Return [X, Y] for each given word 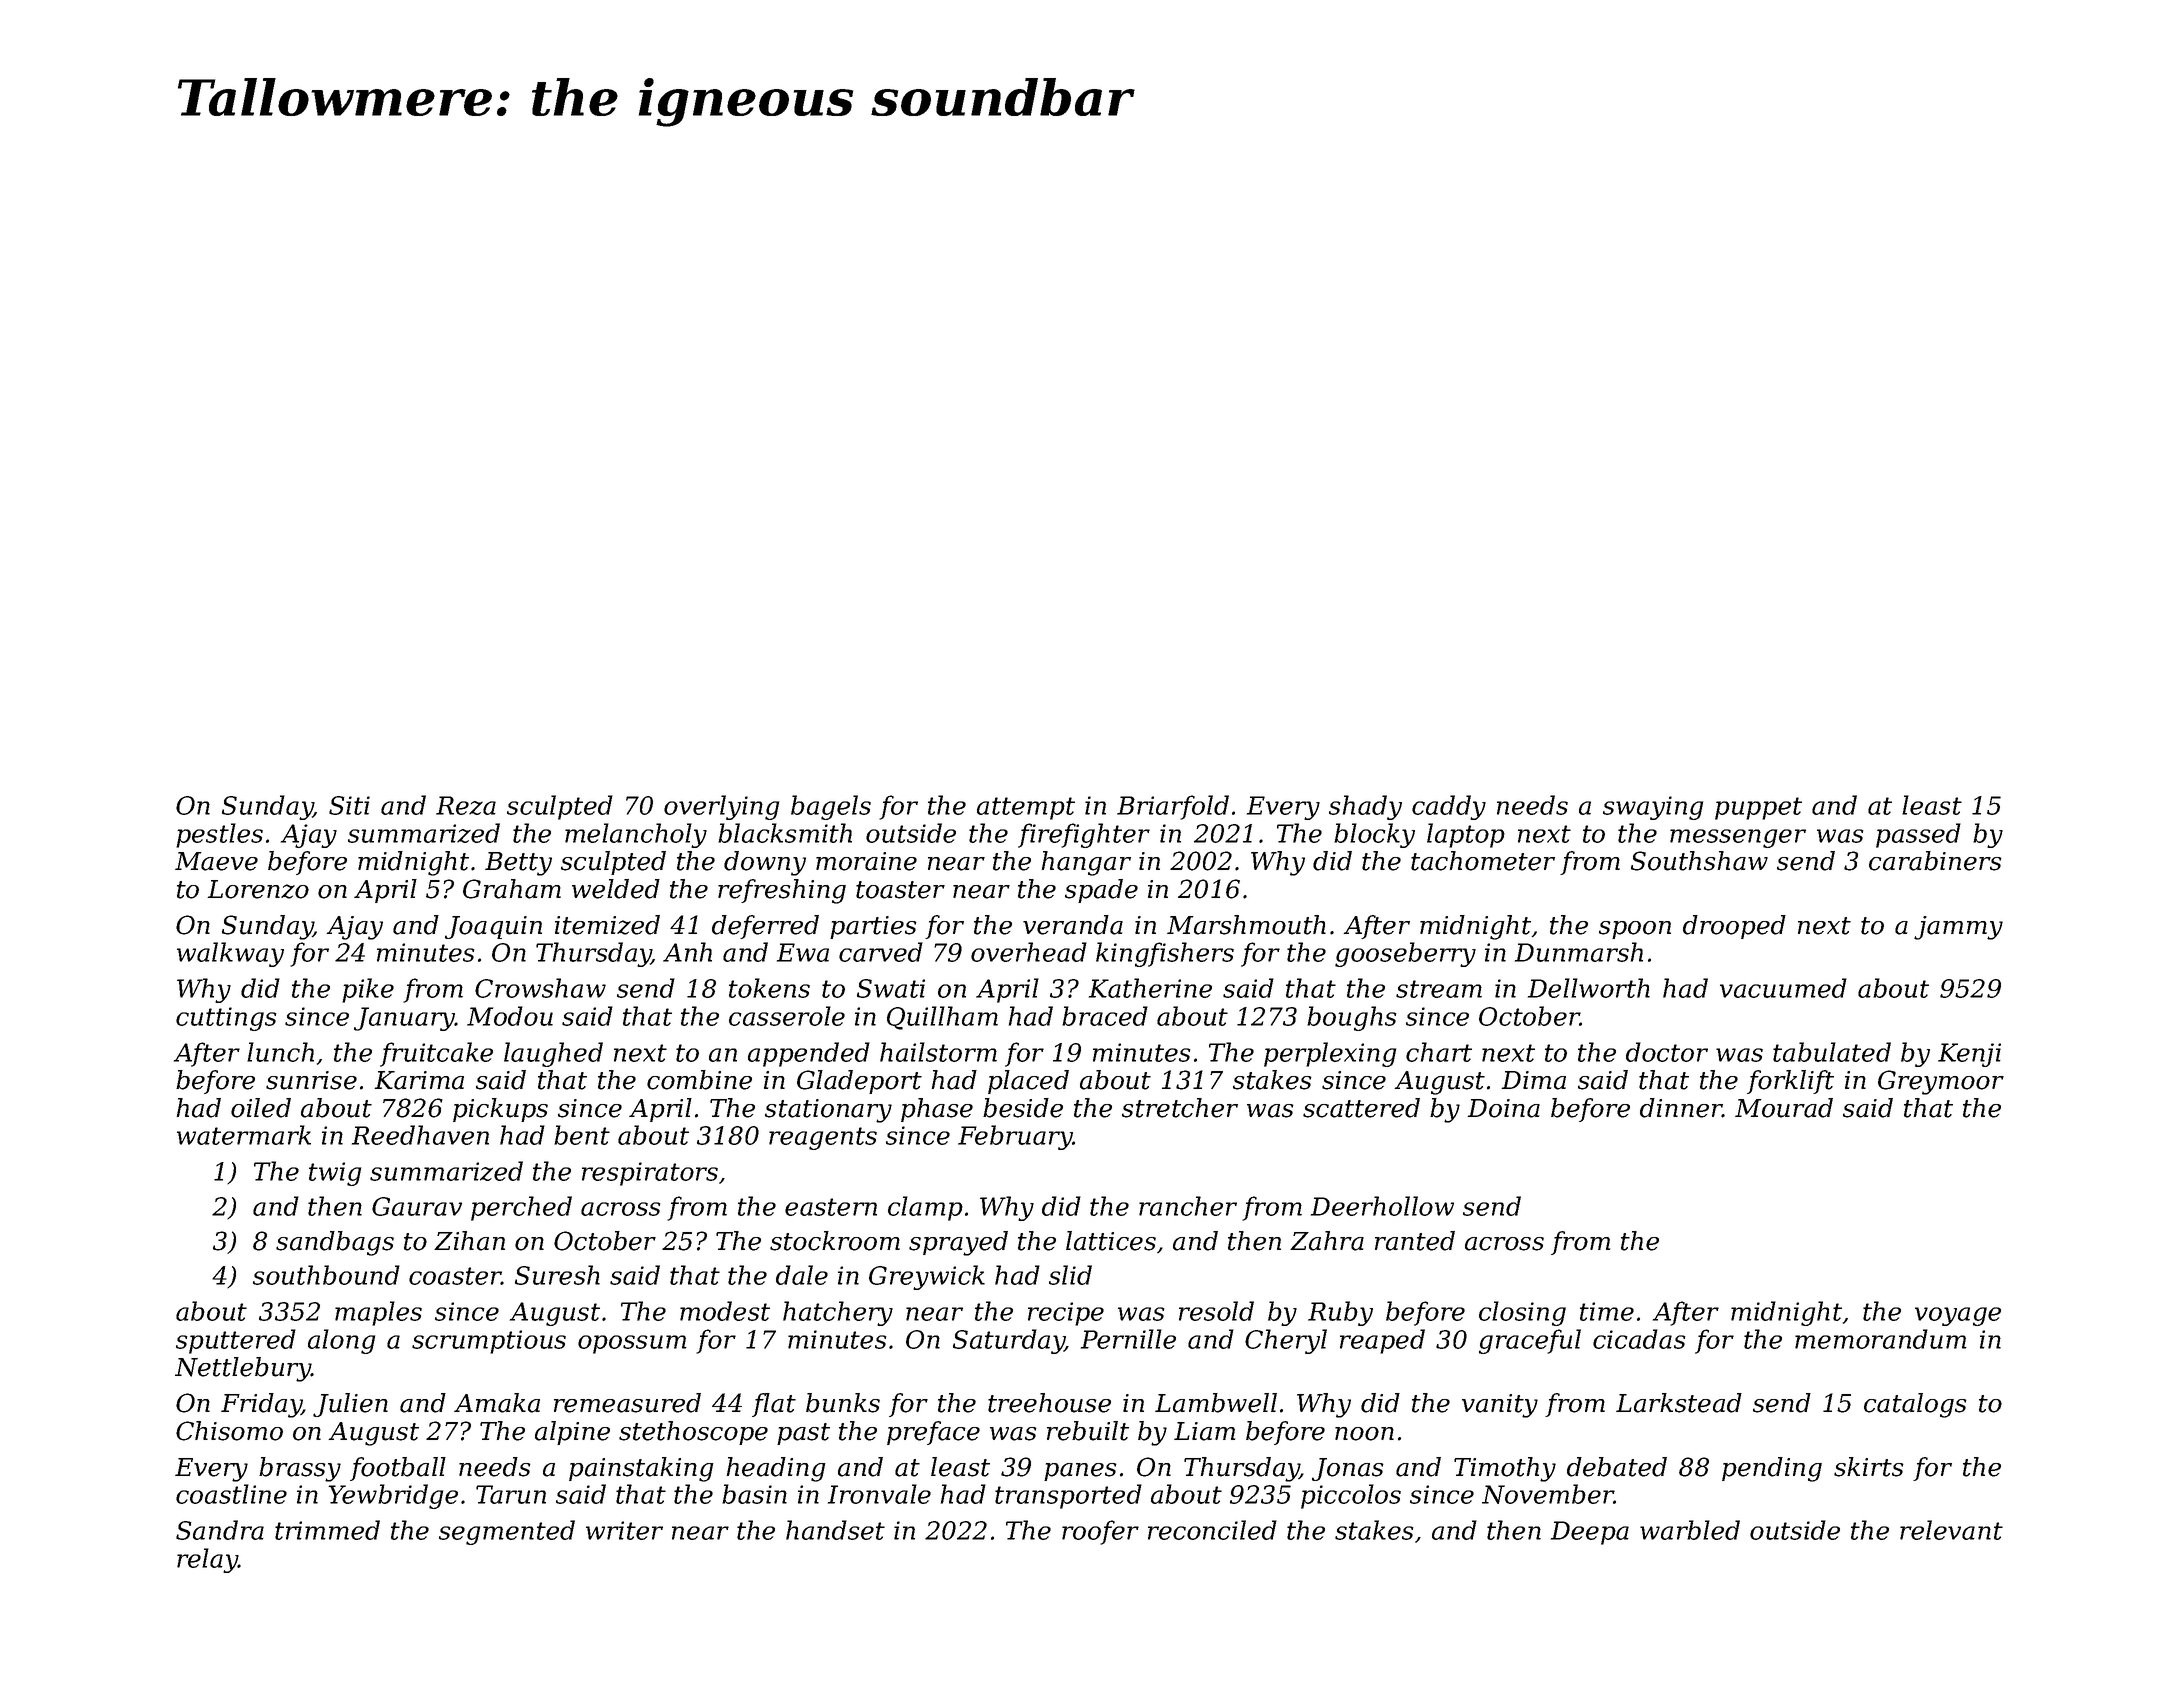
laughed [553, 1054]
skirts [1869, 1467]
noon [1364, 1434]
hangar [1086, 863]
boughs [1352, 1018]
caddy [1449, 807]
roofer [1100, 1532]
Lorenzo [258, 889]
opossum [632, 1344]
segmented [507, 1532]
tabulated [1832, 1052]
